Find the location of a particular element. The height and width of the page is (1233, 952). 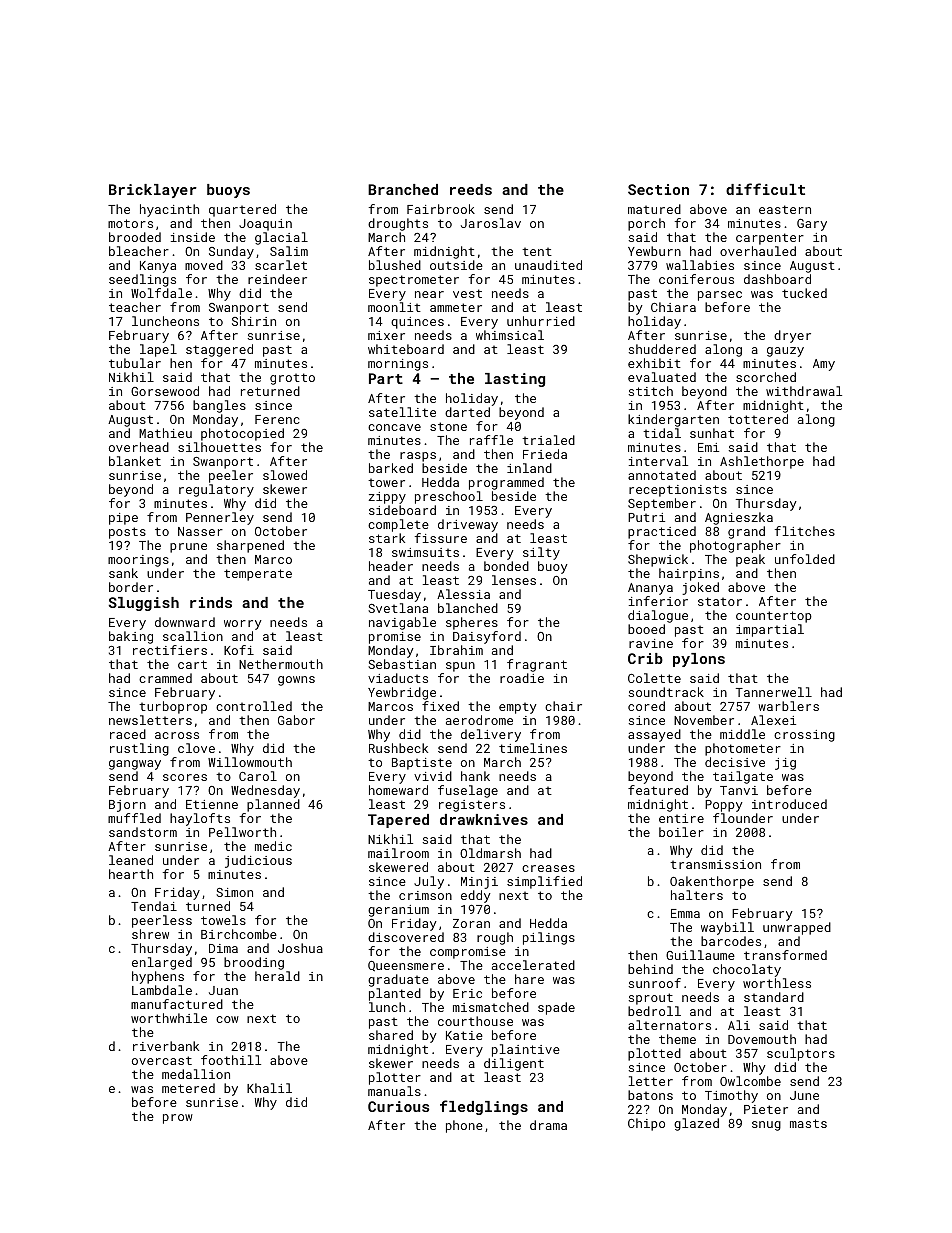

Daisyford is located at coordinates (487, 637).
